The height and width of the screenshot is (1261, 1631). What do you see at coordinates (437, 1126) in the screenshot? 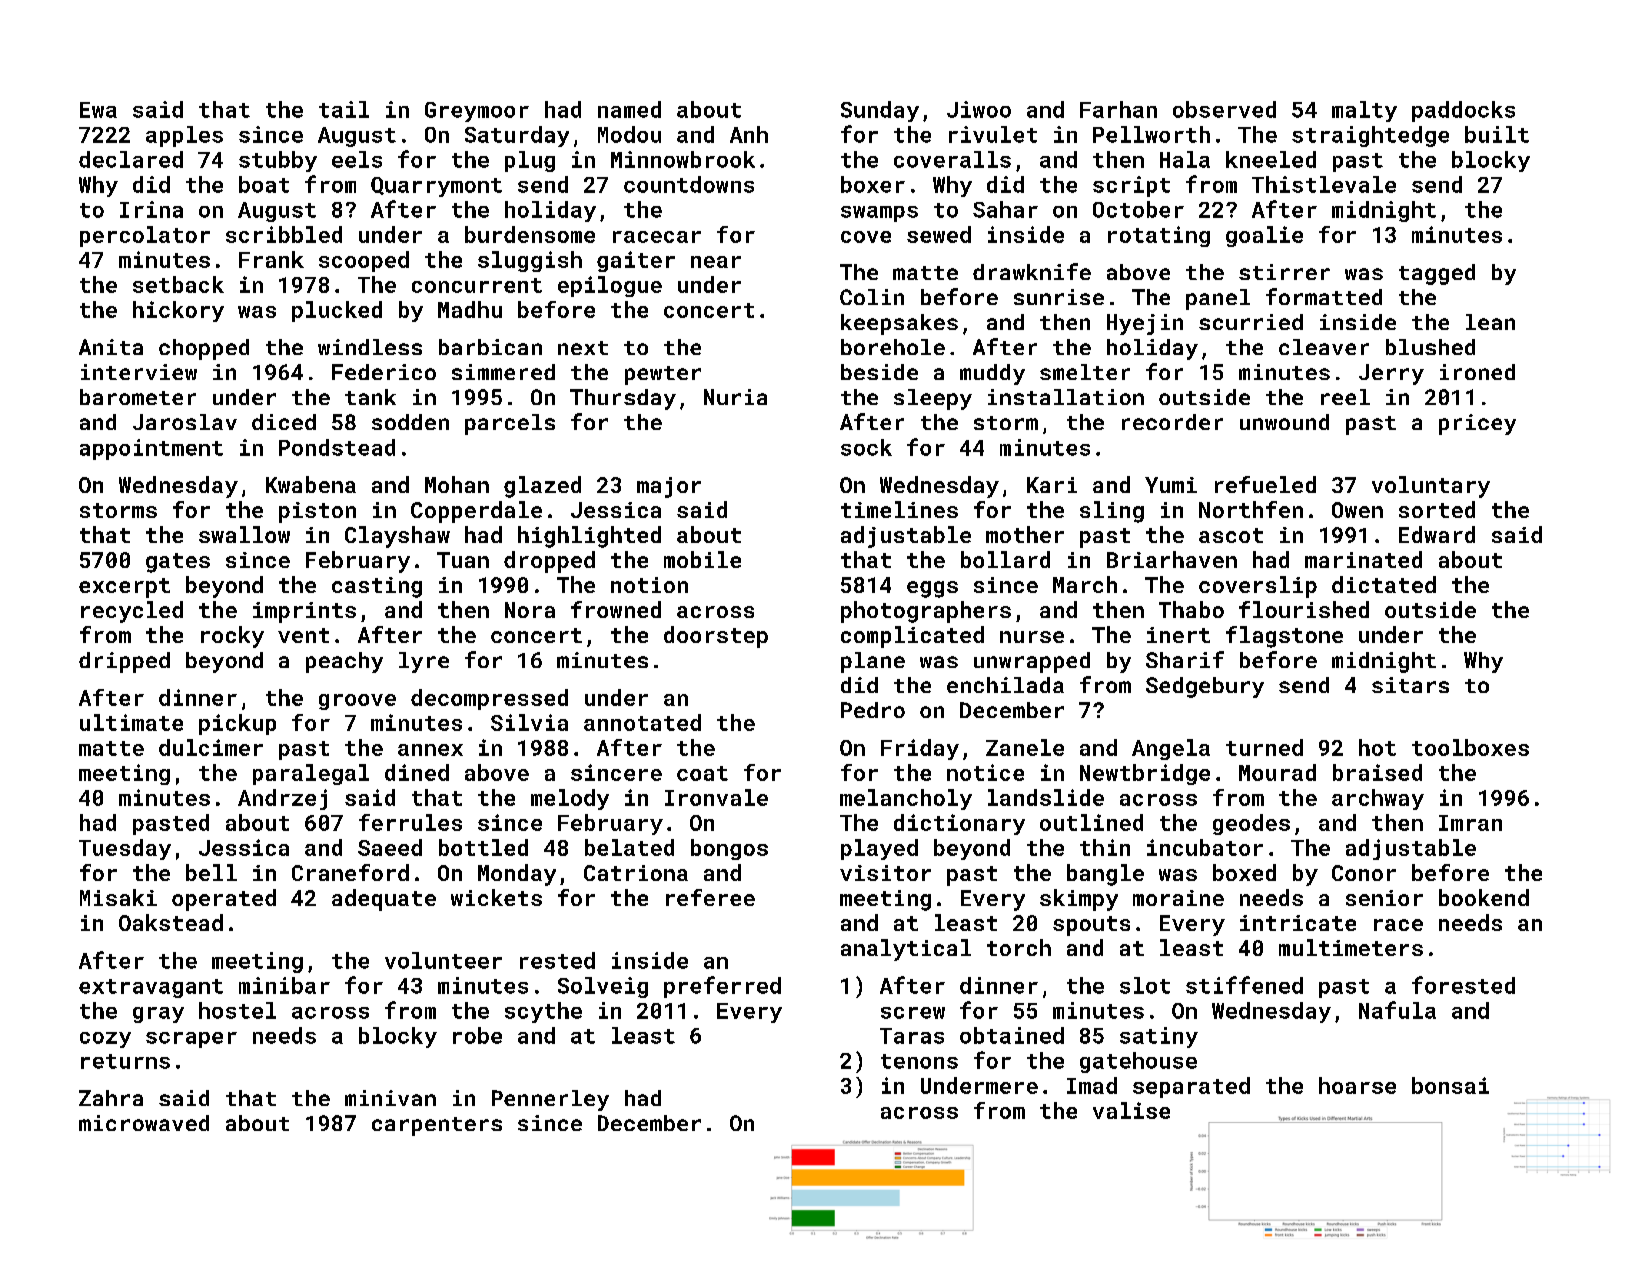
I see `carpenters` at bounding box center [437, 1126].
